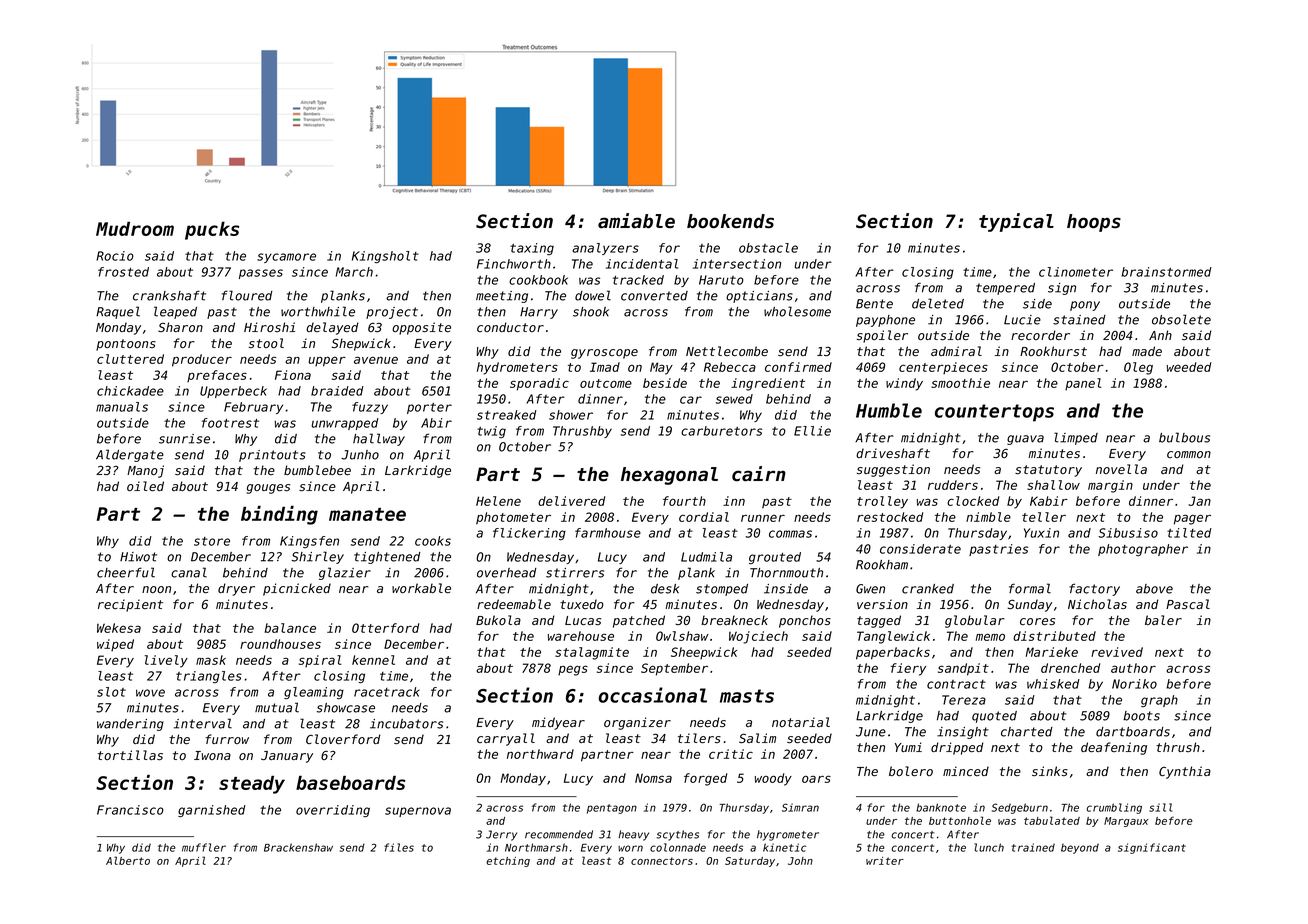  Describe the element at coordinates (1114, 808) in the screenshot. I see `crumbling` at that location.
